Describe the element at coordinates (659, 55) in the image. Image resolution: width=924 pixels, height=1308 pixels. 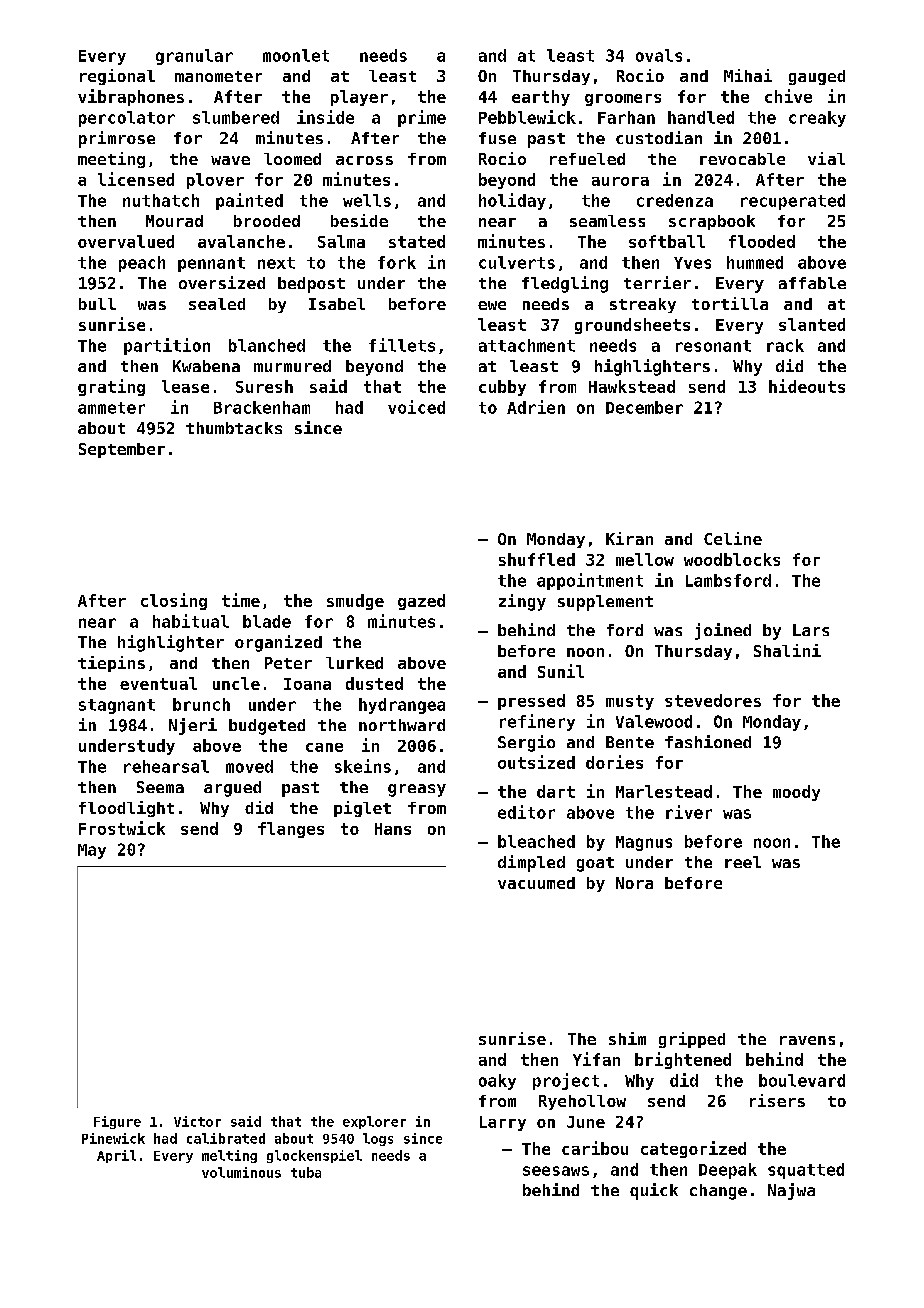
I see `ovals` at that location.
